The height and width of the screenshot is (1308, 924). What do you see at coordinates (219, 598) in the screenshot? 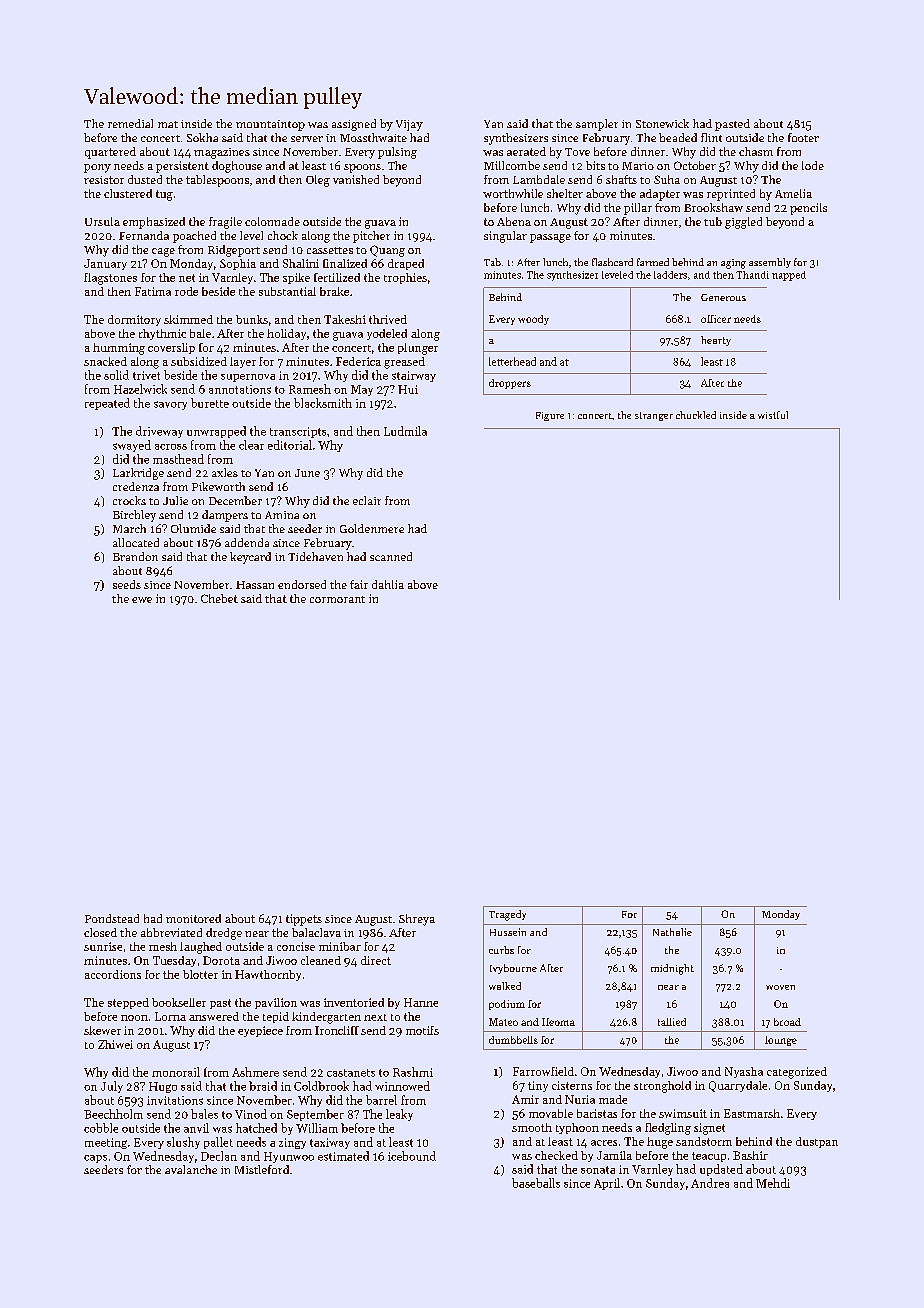
I see `Chebet` at bounding box center [219, 598].
